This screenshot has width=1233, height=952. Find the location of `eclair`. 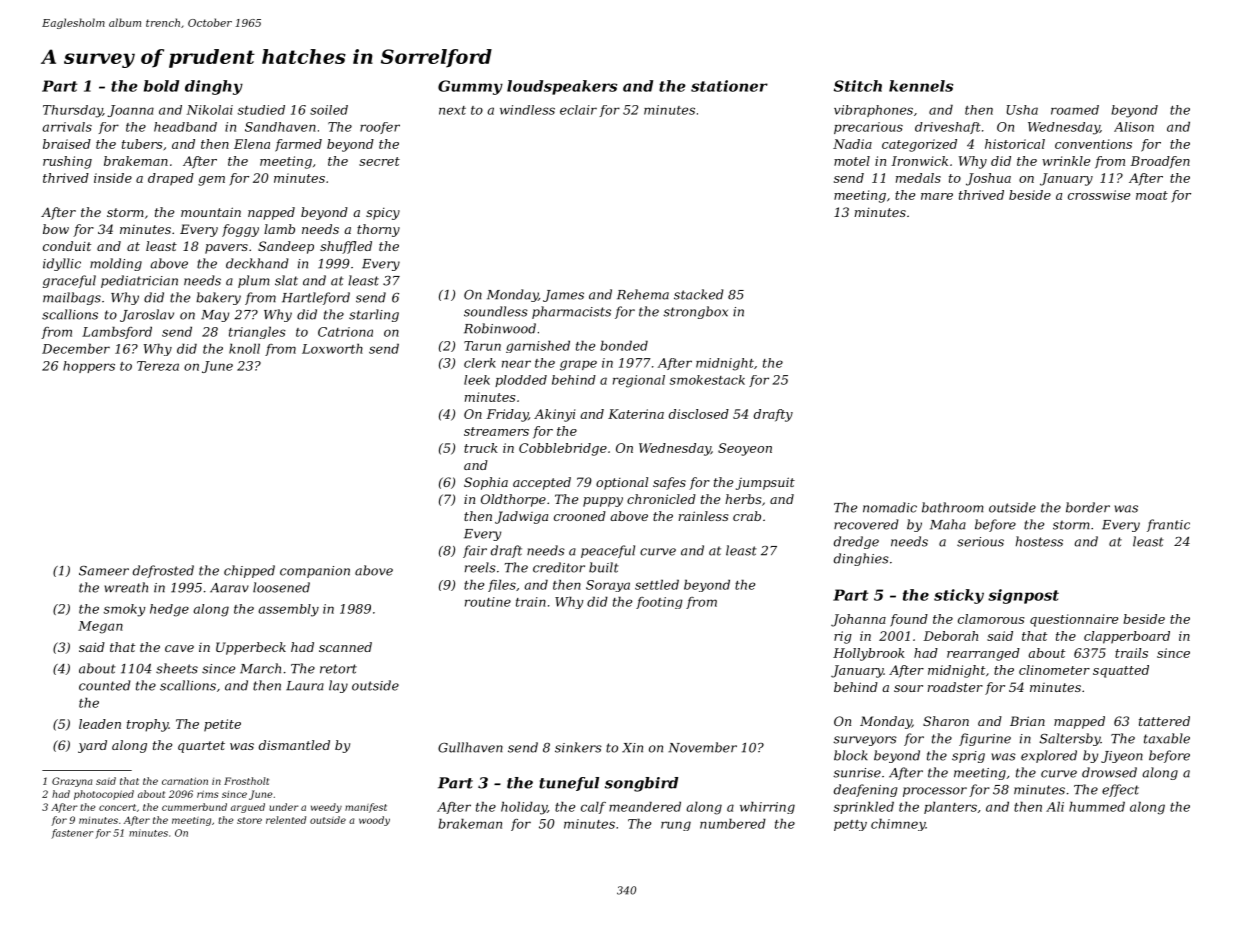

eclair is located at coordinates (578, 110).
